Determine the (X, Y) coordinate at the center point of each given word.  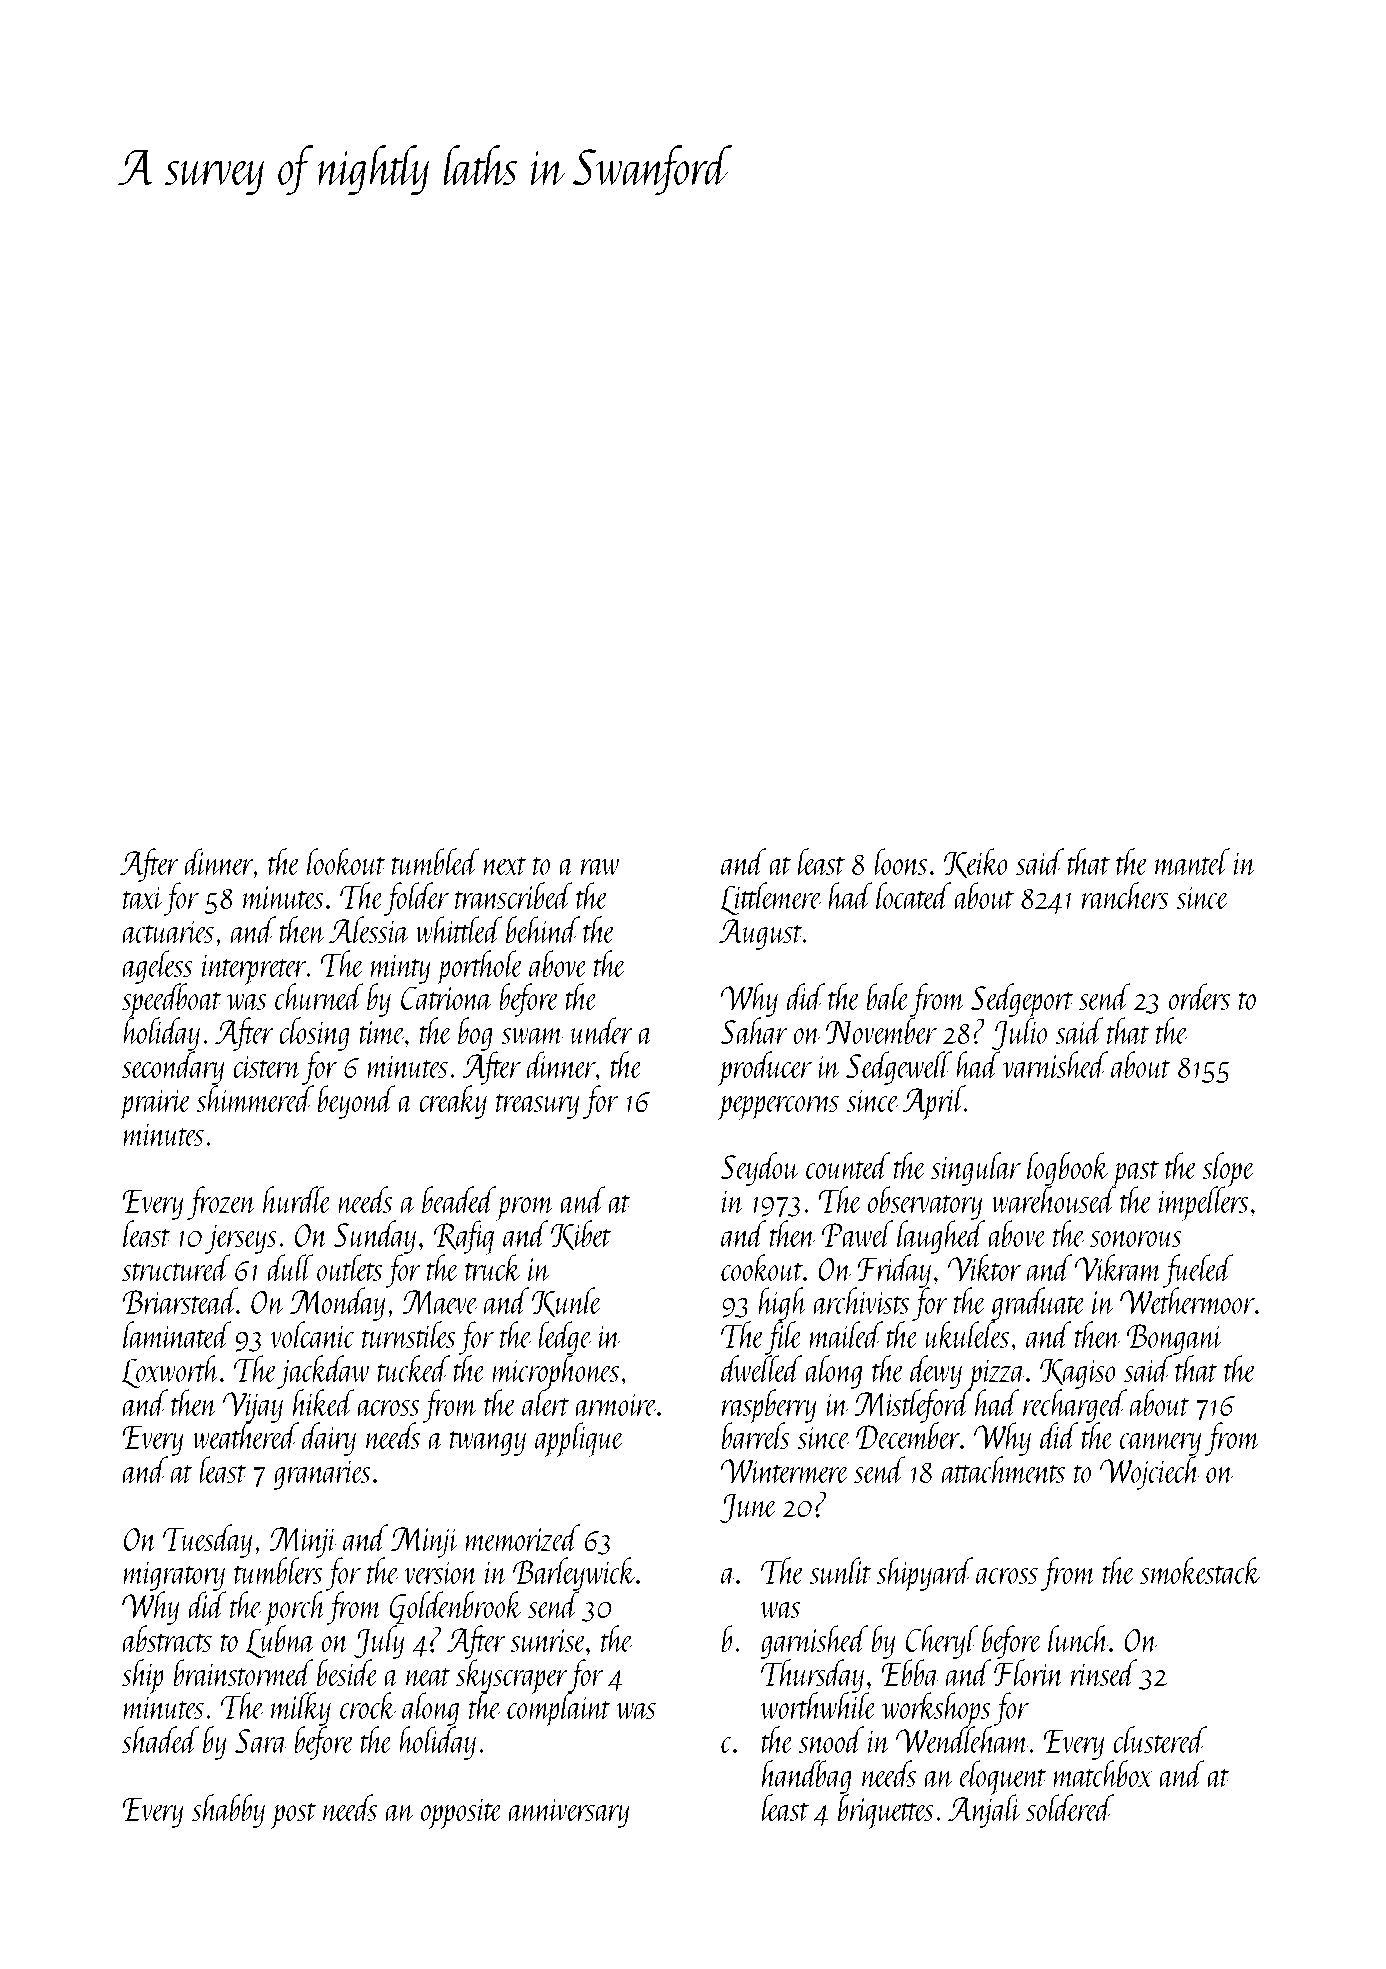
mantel (1192, 861)
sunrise (548, 1640)
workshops (937, 1710)
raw (600, 867)
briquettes (886, 1811)
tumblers (278, 1571)
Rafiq (464, 1238)
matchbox (1103, 1774)
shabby (228, 1811)
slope (1228, 1169)
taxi (143, 897)
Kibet (581, 1235)
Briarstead (179, 1300)
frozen (222, 1203)
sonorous (1136, 1239)
